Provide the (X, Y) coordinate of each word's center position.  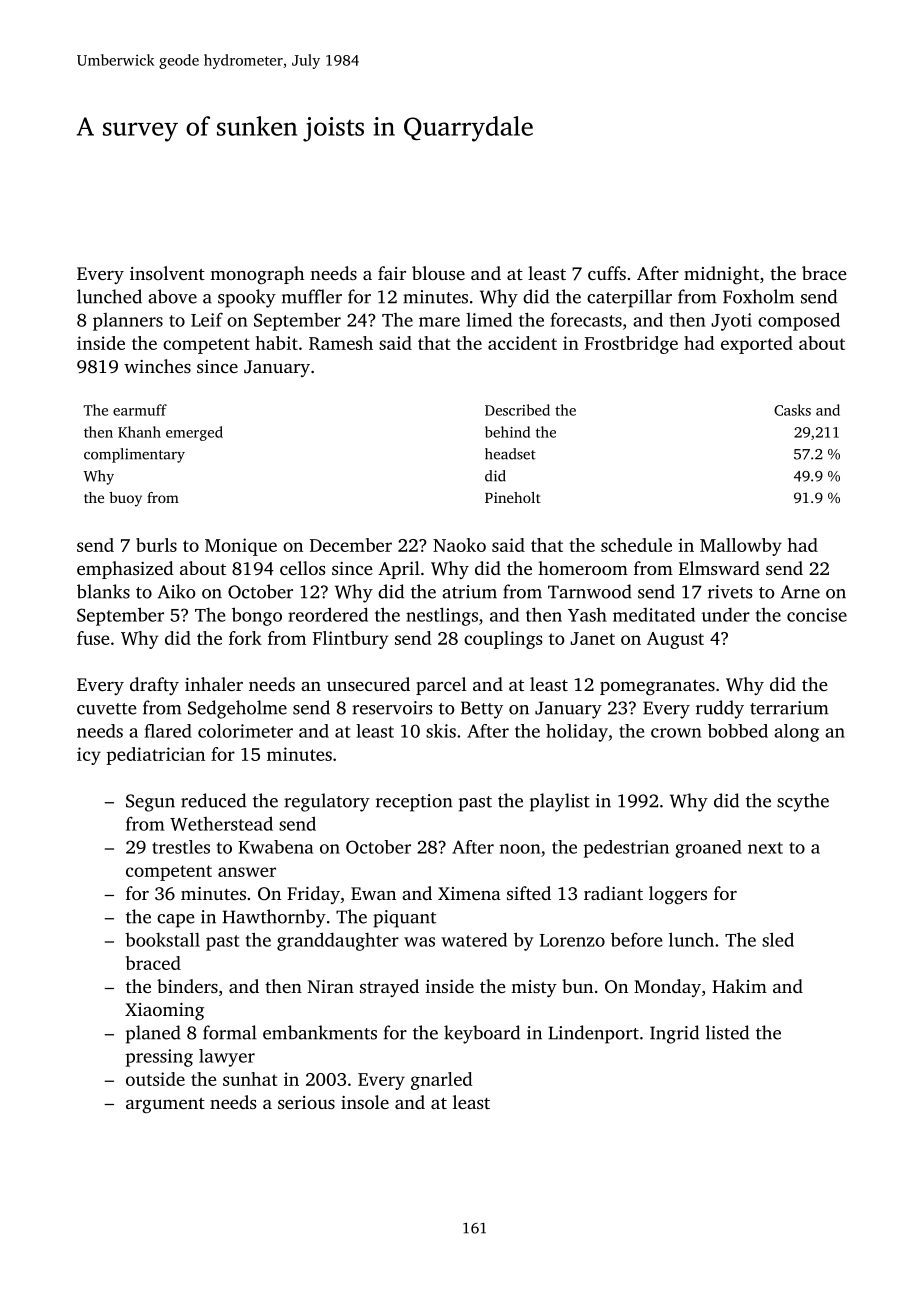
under (726, 615)
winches (157, 366)
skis (441, 731)
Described (517, 410)
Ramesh (341, 343)
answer (247, 872)
